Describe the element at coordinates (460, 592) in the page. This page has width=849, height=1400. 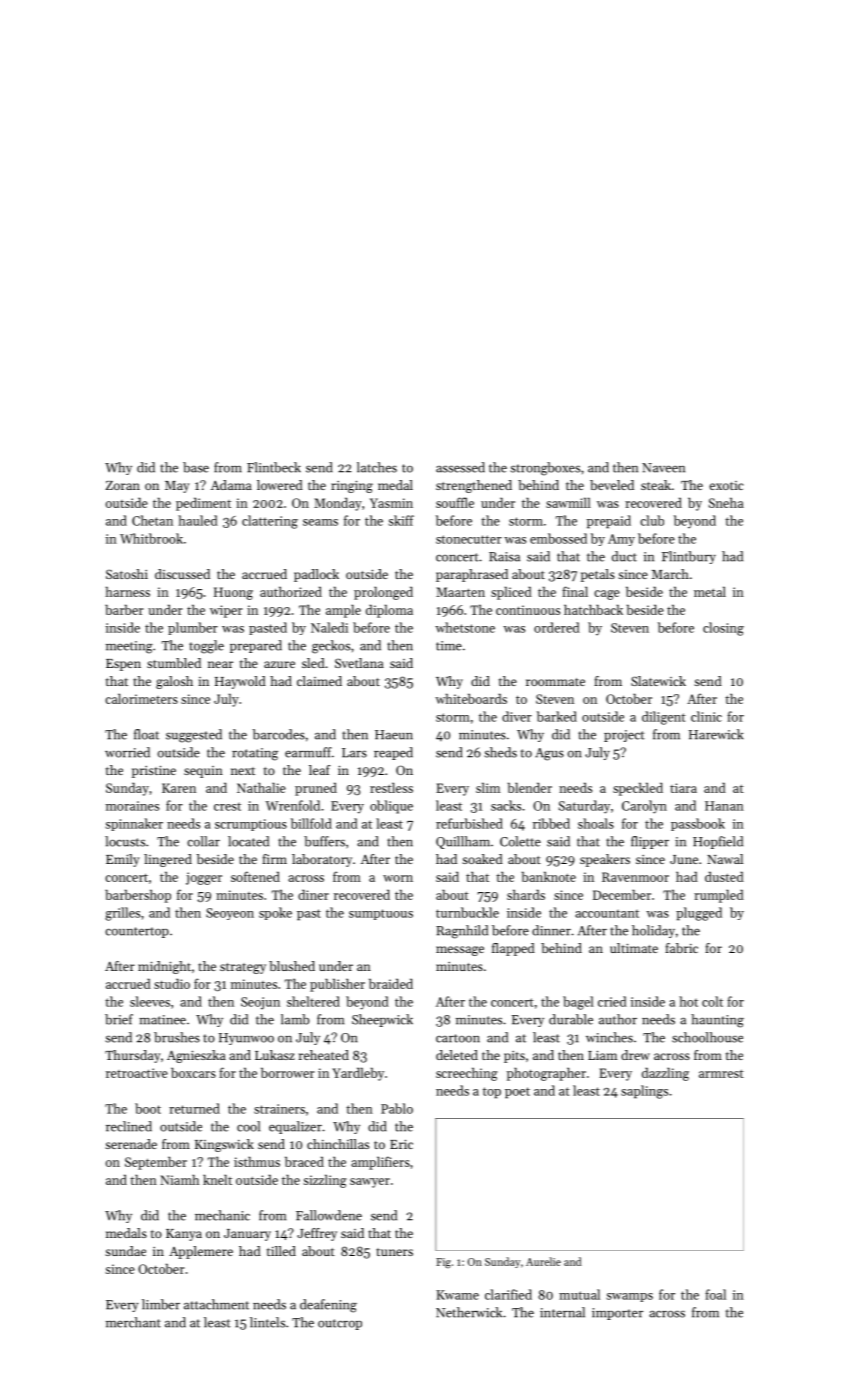
I see `Maarten` at that location.
